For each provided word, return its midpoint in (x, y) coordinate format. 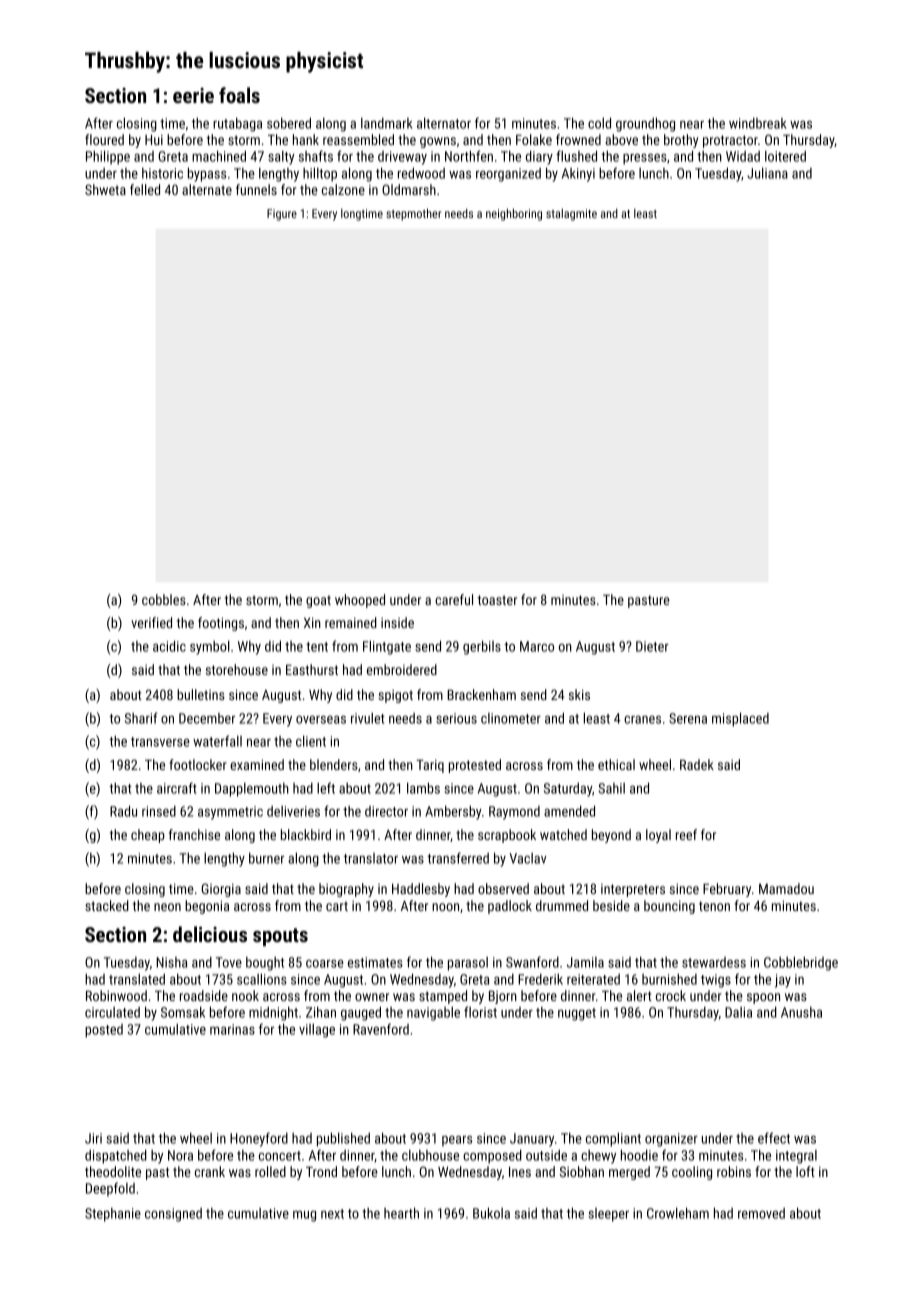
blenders (334, 764)
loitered (785, 156)
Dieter (652, 646)
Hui (154, 140)
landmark (387, 123)
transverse (160, 742)
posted (104, 1031)
